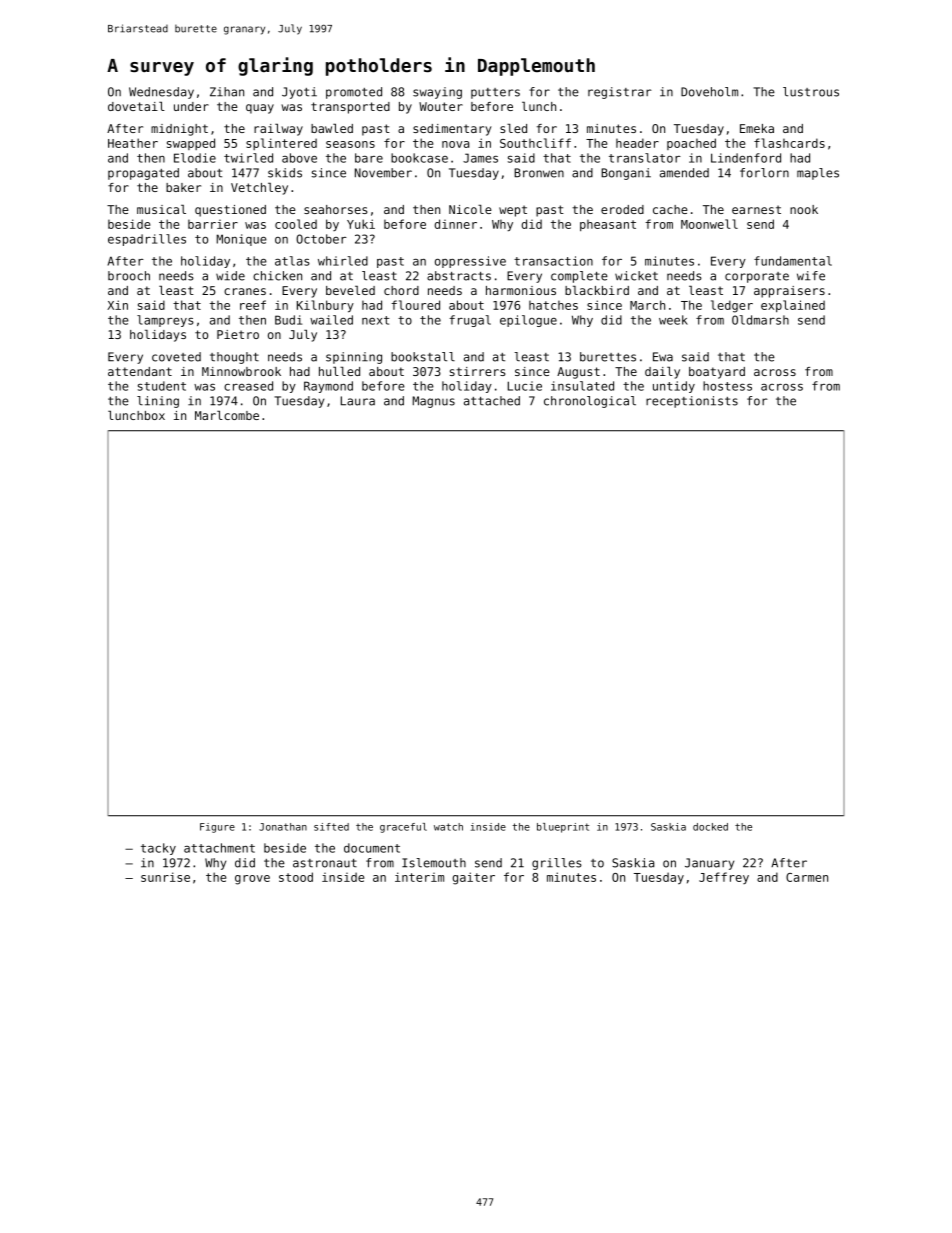 This image has width=952, height=1233. Describe the element at coordinates (620, 93) in the image. I see `registrar` at that location.
